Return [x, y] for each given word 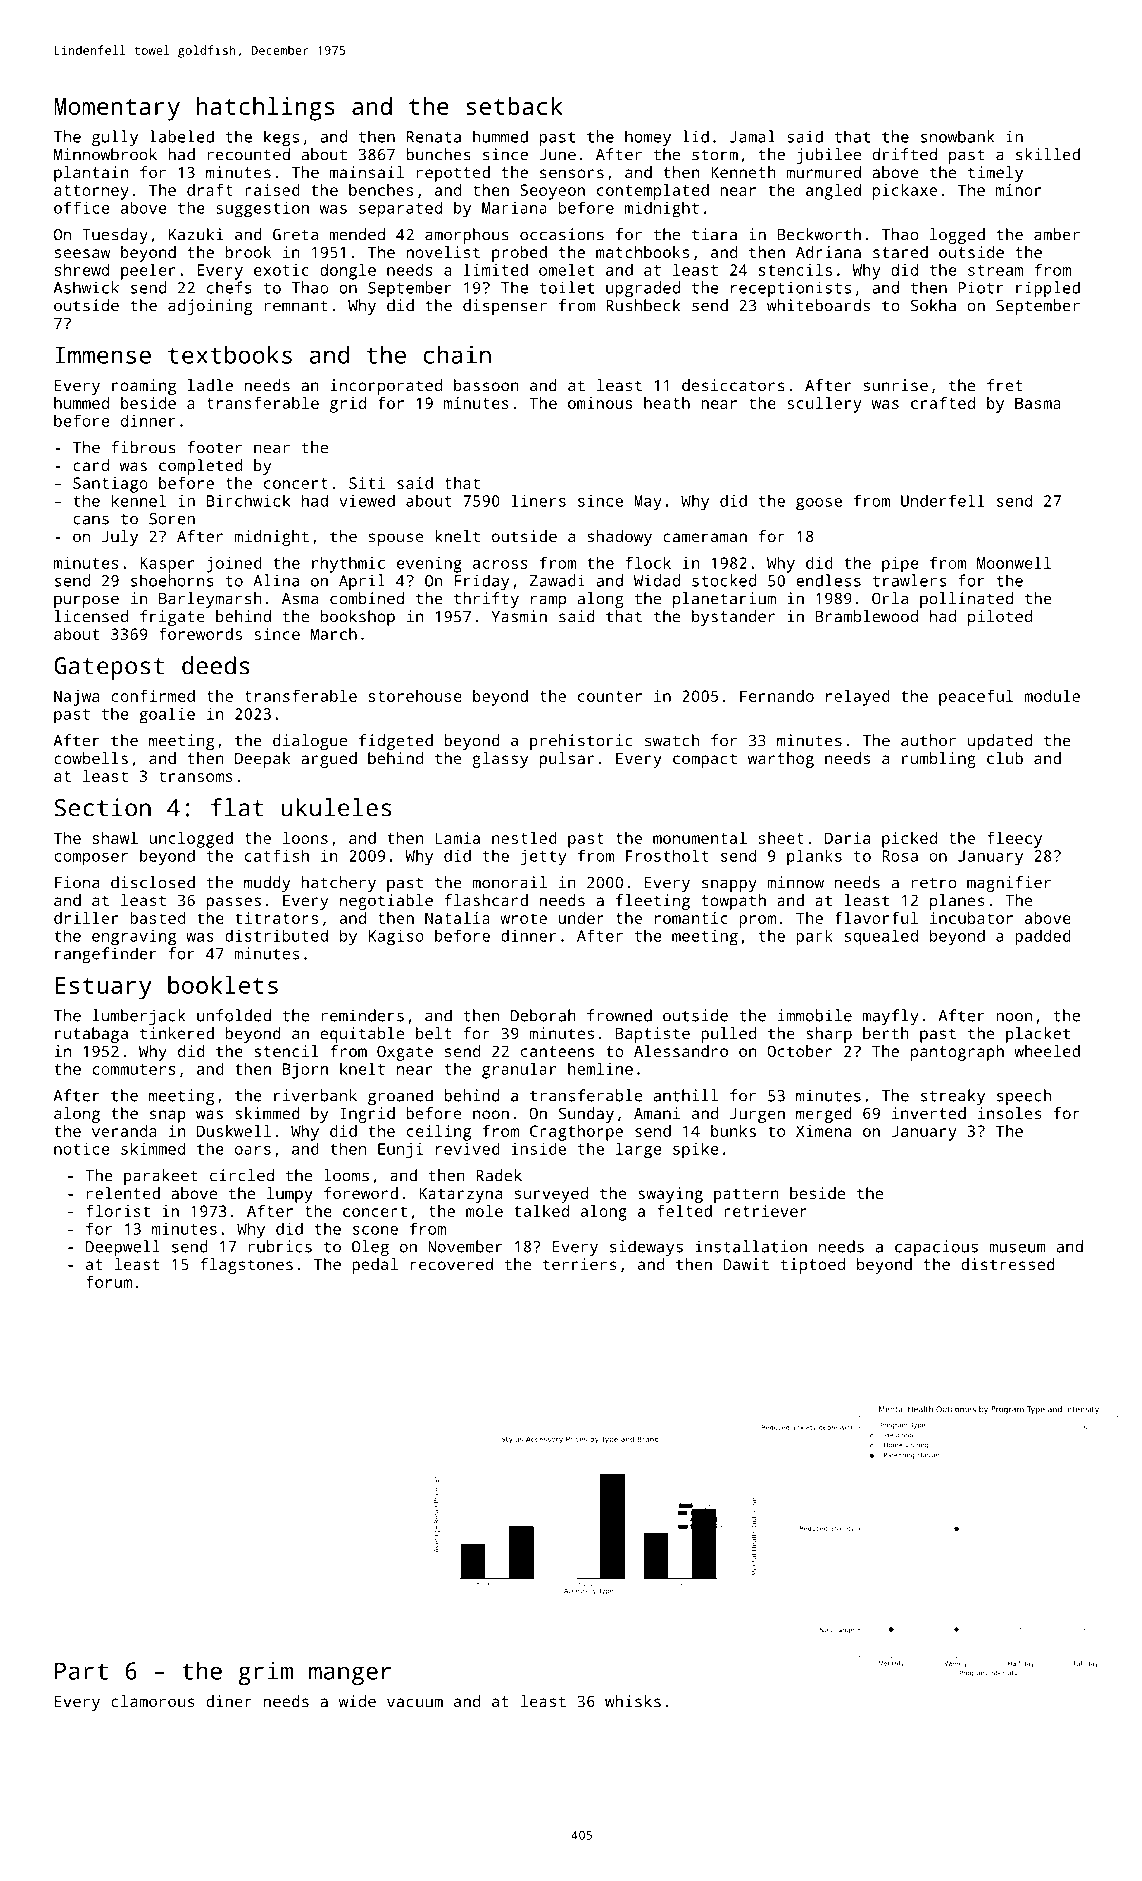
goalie [167, 715]
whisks [633, 1701]
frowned [619, 1015]
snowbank [958, 136]
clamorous [153, 1701]
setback [514, 106]
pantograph [957, 1053]
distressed [1008, 1264]
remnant [296, 306]
